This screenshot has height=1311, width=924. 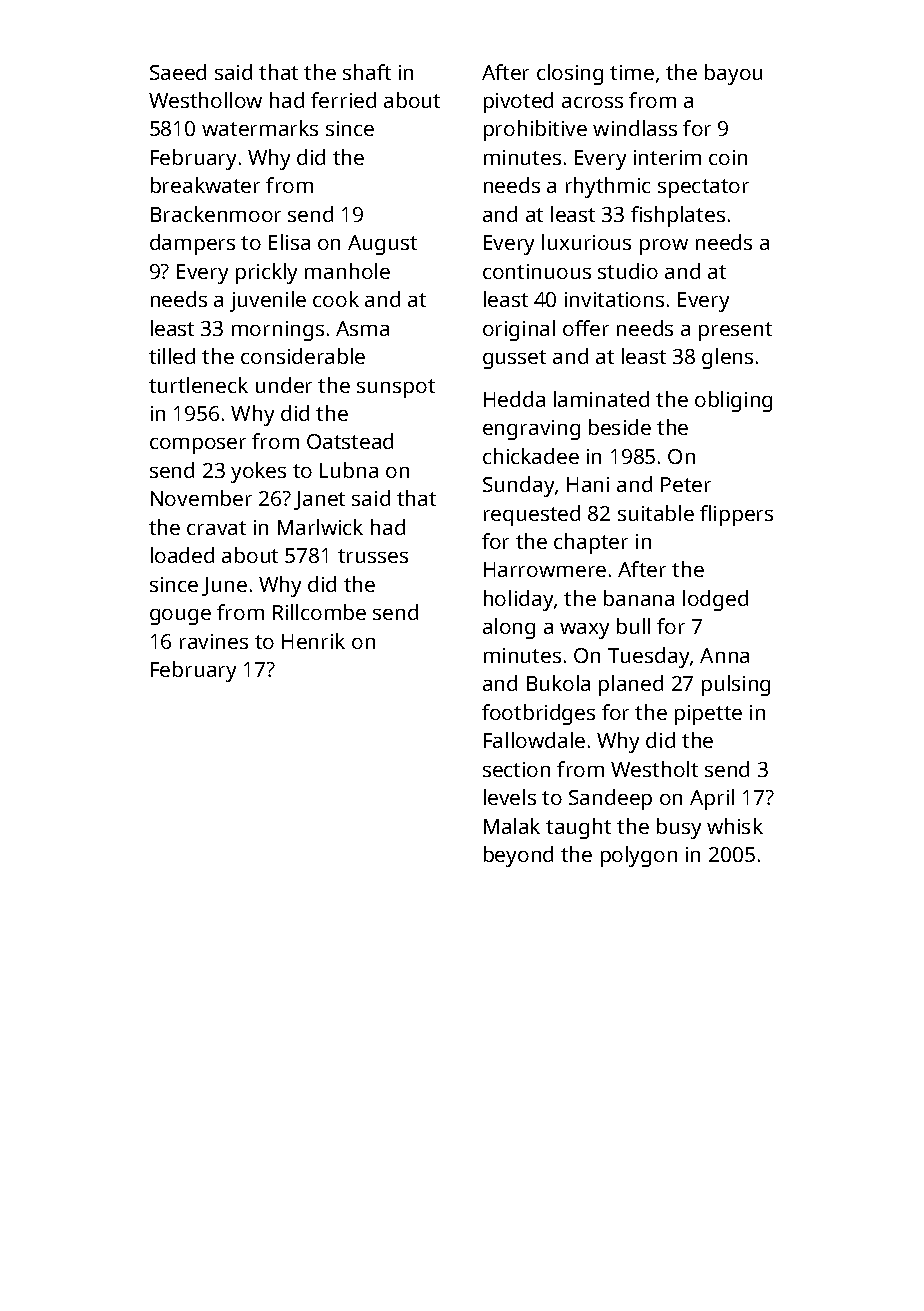 What do you see at coordinates (178, 72) in the screenshot?
I see `Saeed` at bounding box center [178, 72].
